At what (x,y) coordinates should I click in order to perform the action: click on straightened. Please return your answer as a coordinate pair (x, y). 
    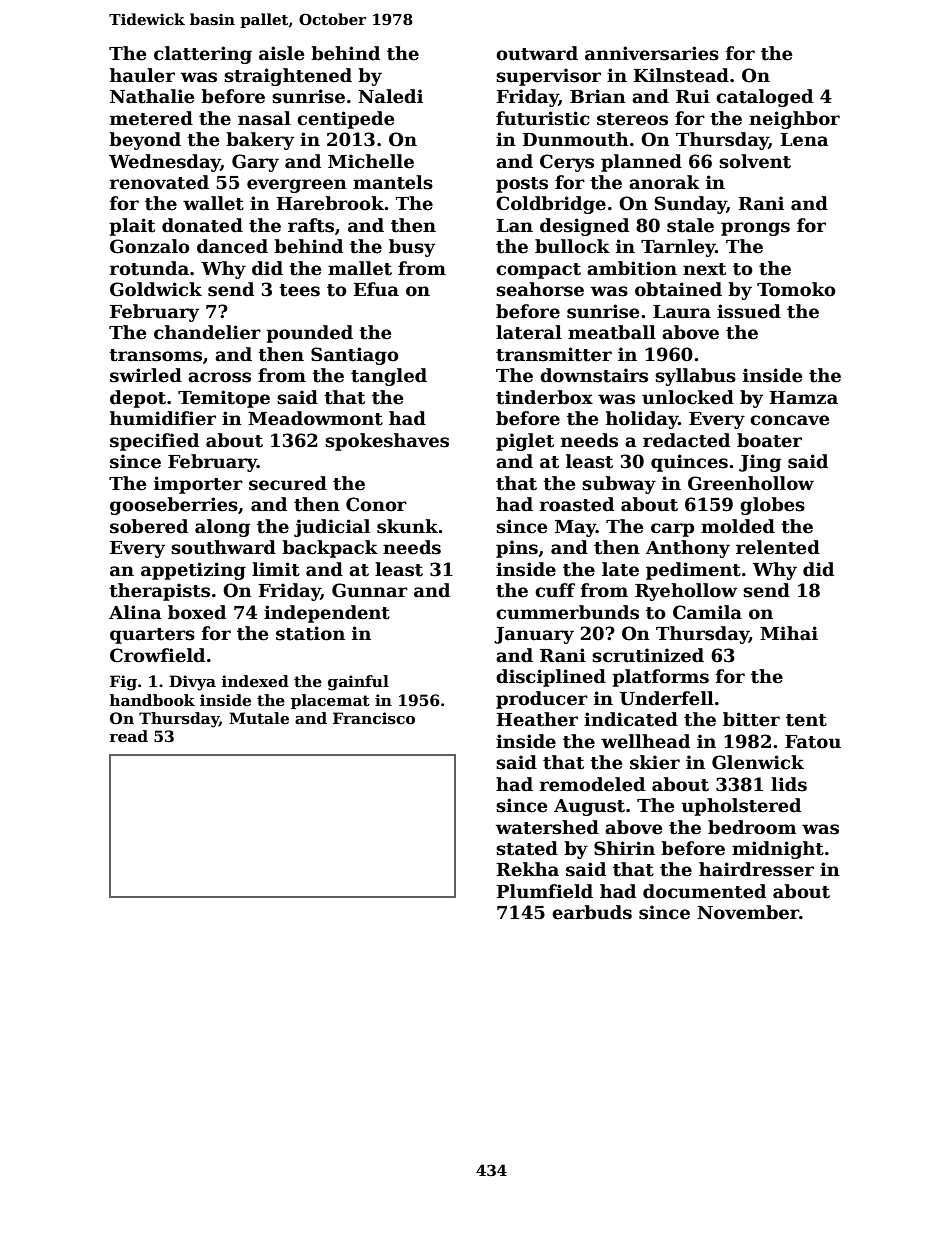
    Looking at the image, I should click on (288, 77).
